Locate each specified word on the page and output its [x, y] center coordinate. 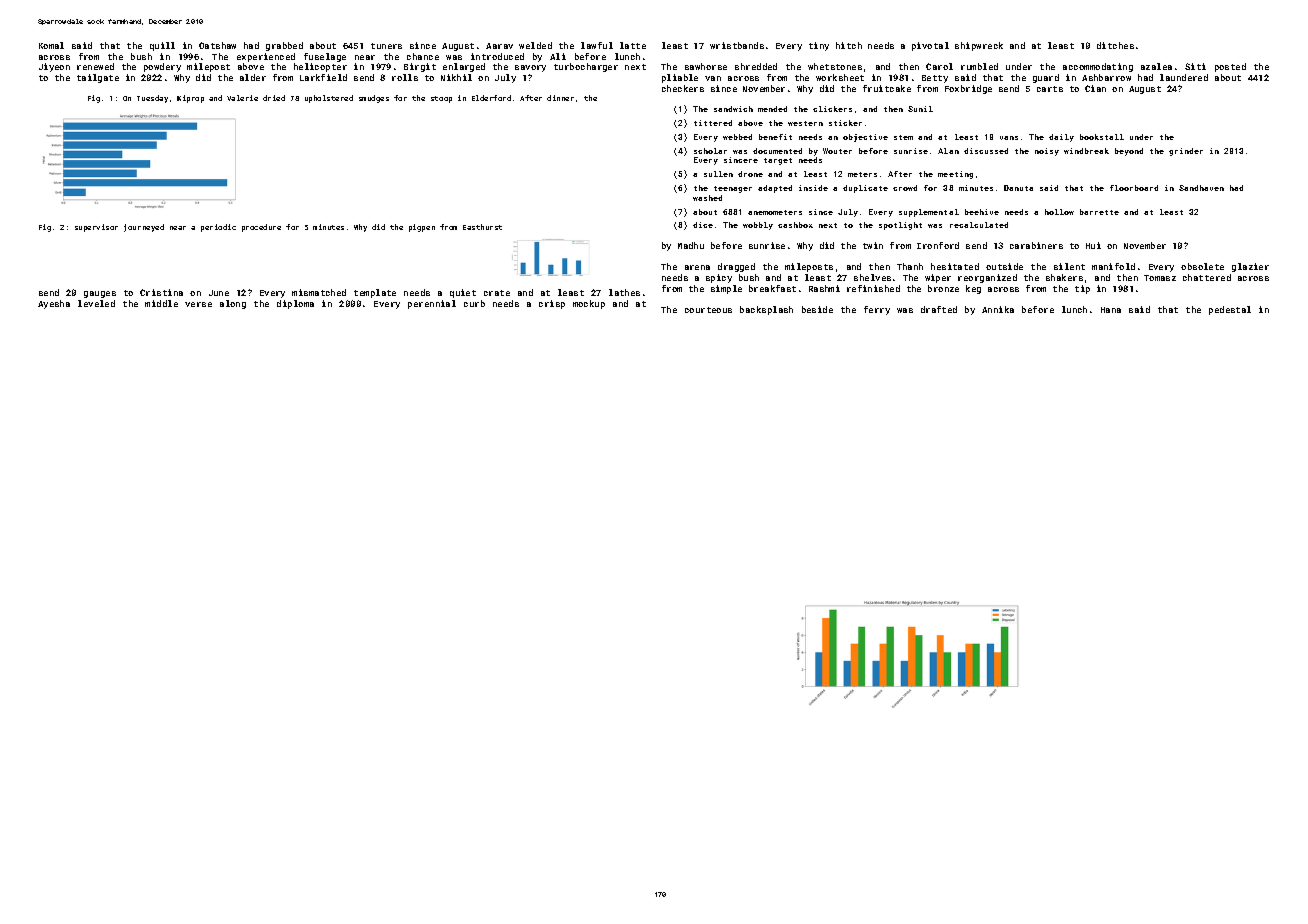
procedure [261, 228]
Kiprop [190, 99]
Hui [1093, 245]
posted [1230, 67]
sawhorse [706, 66]
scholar [710, 151]
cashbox [795, 225]
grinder [1186, 152]
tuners [386, 46]
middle [161, 303]
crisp [552, 304]
